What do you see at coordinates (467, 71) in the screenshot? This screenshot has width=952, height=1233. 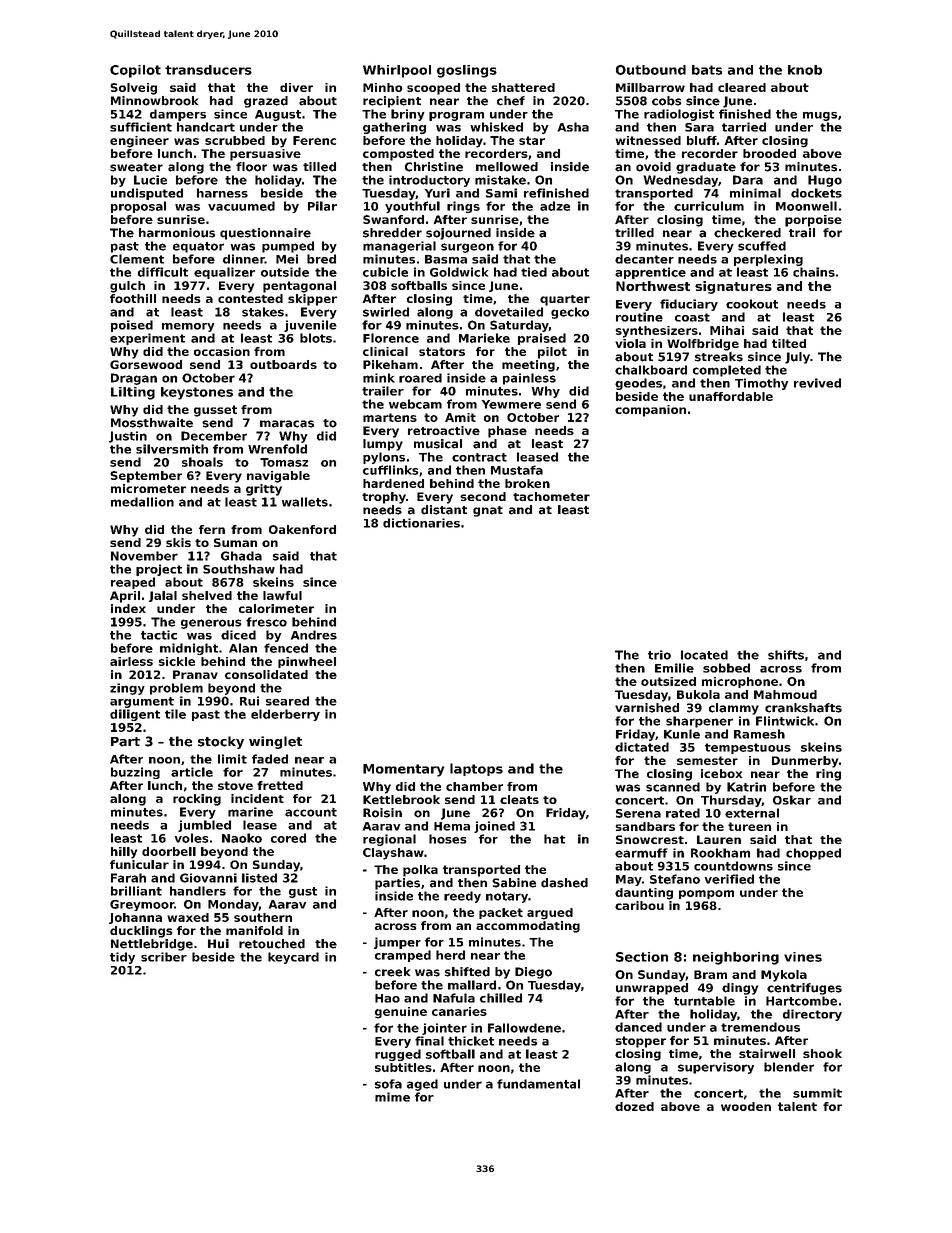 I see `goslings` at bounding box center [467, 71].
